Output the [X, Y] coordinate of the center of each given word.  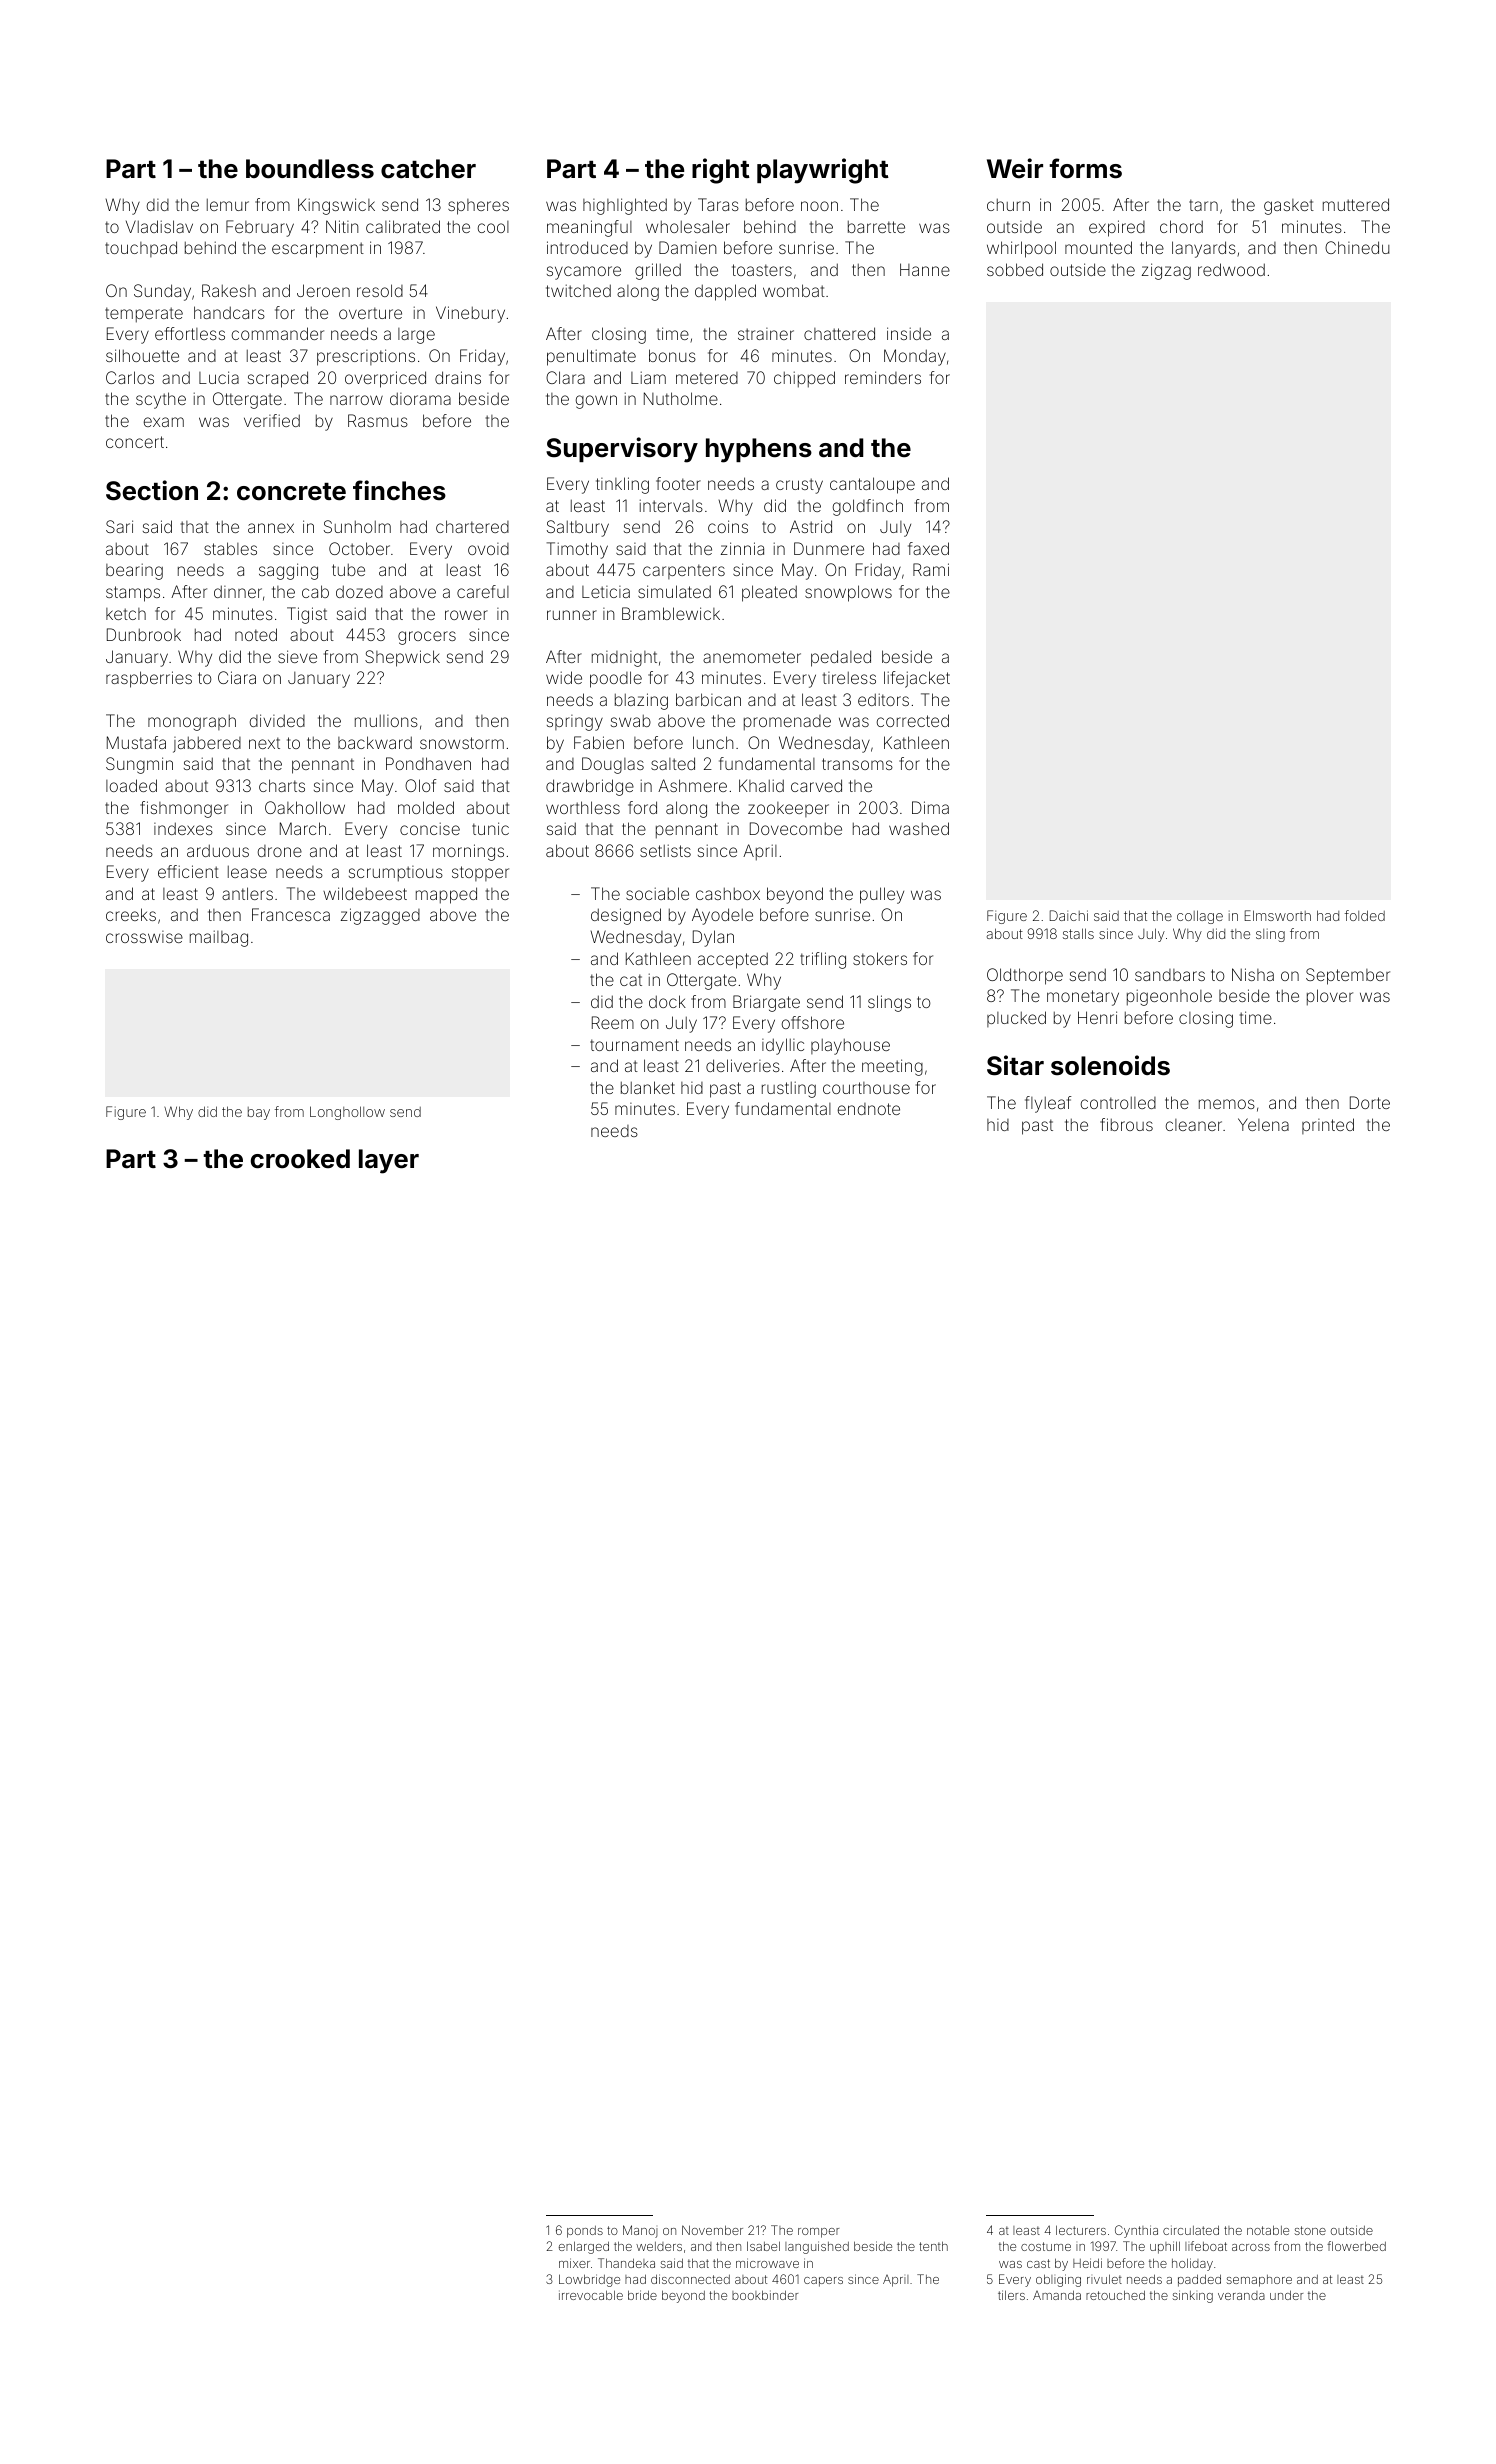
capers [823, 2282]
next [264, 743]
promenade [787, 723]
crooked [300, 1159]
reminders [883, 377]
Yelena [1263, 1124]
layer [389, 1161]
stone [1310, 2230]
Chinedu [1357, 247]
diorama [420, 398]
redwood [1231, 269]
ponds [585, 2232]
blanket [648, 1087]
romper [818, 2233]
